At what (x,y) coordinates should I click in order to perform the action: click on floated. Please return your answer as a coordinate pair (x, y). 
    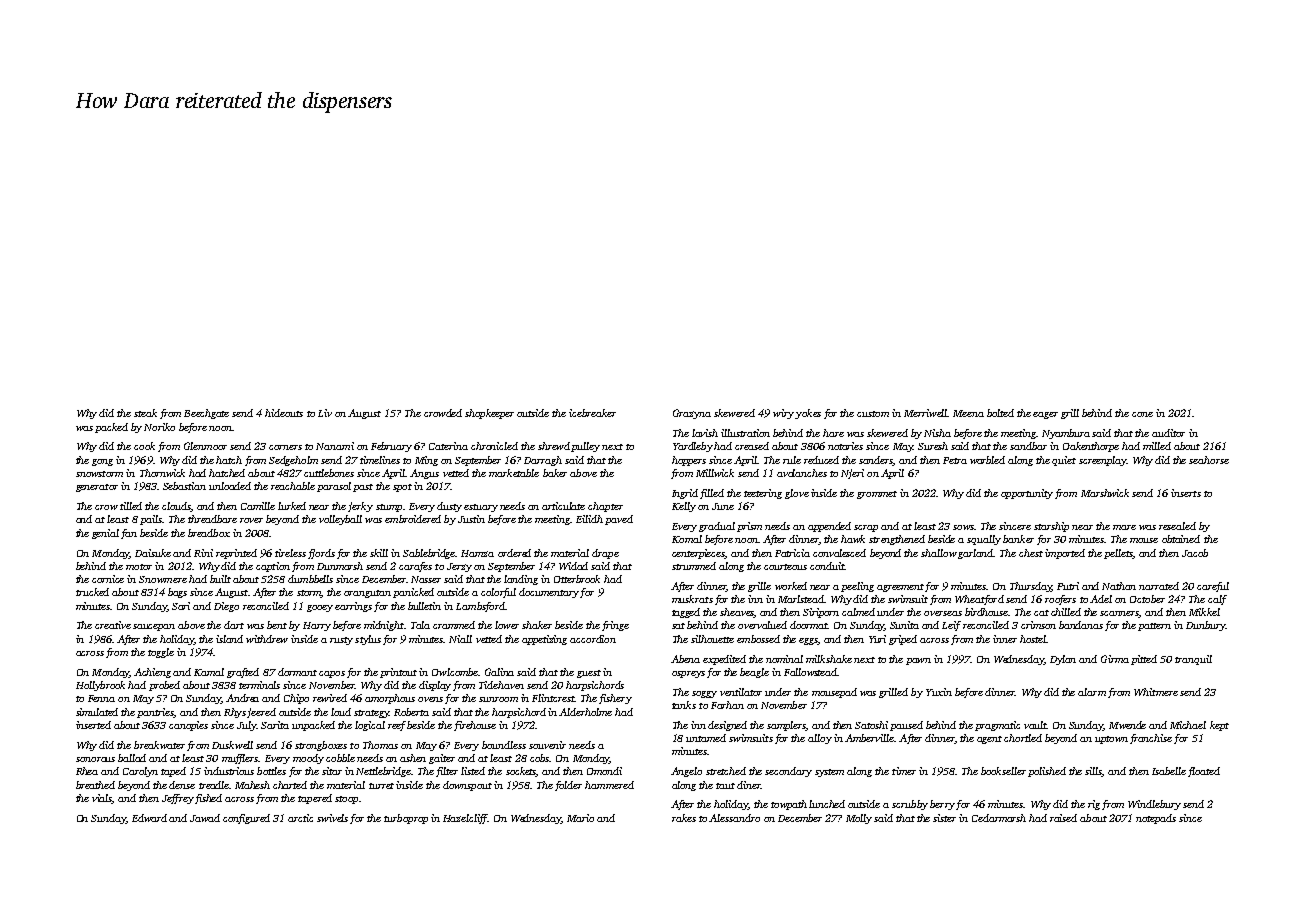
    Looking at the image, I should click on (1204, 772).
